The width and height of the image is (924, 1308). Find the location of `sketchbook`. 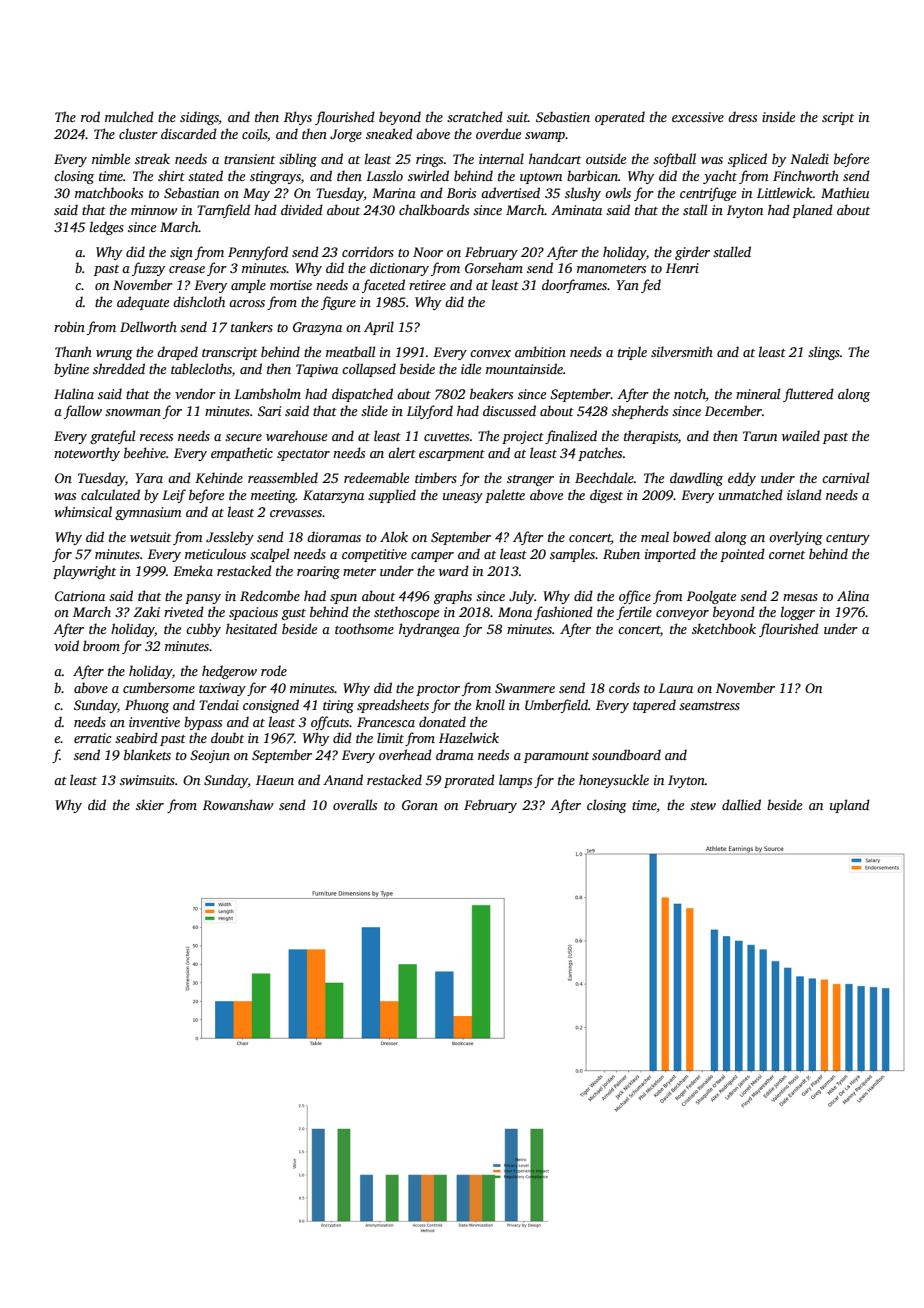

sketchbook is located at coordinates (724, 628).
